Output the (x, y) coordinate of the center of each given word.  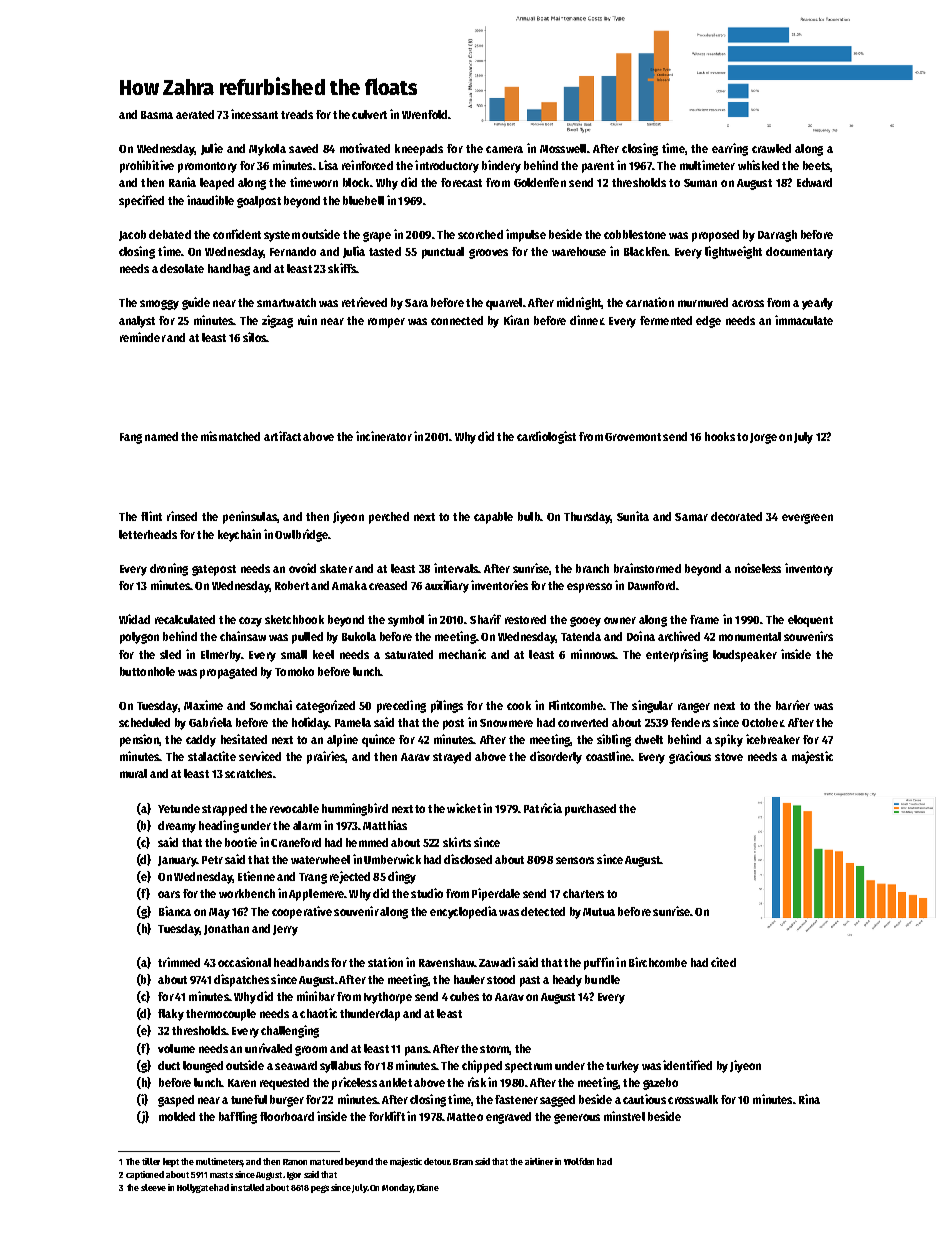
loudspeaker (745, 656)
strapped (224, 810)
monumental (750, 636)
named (161, 436)
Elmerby (221, 656)
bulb (529, 516)
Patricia (543, 808)
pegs (320, 1189)
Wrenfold (424, 114)
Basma (157, 115)
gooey (585, 622)
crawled (771, 148)
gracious (690, 757)
